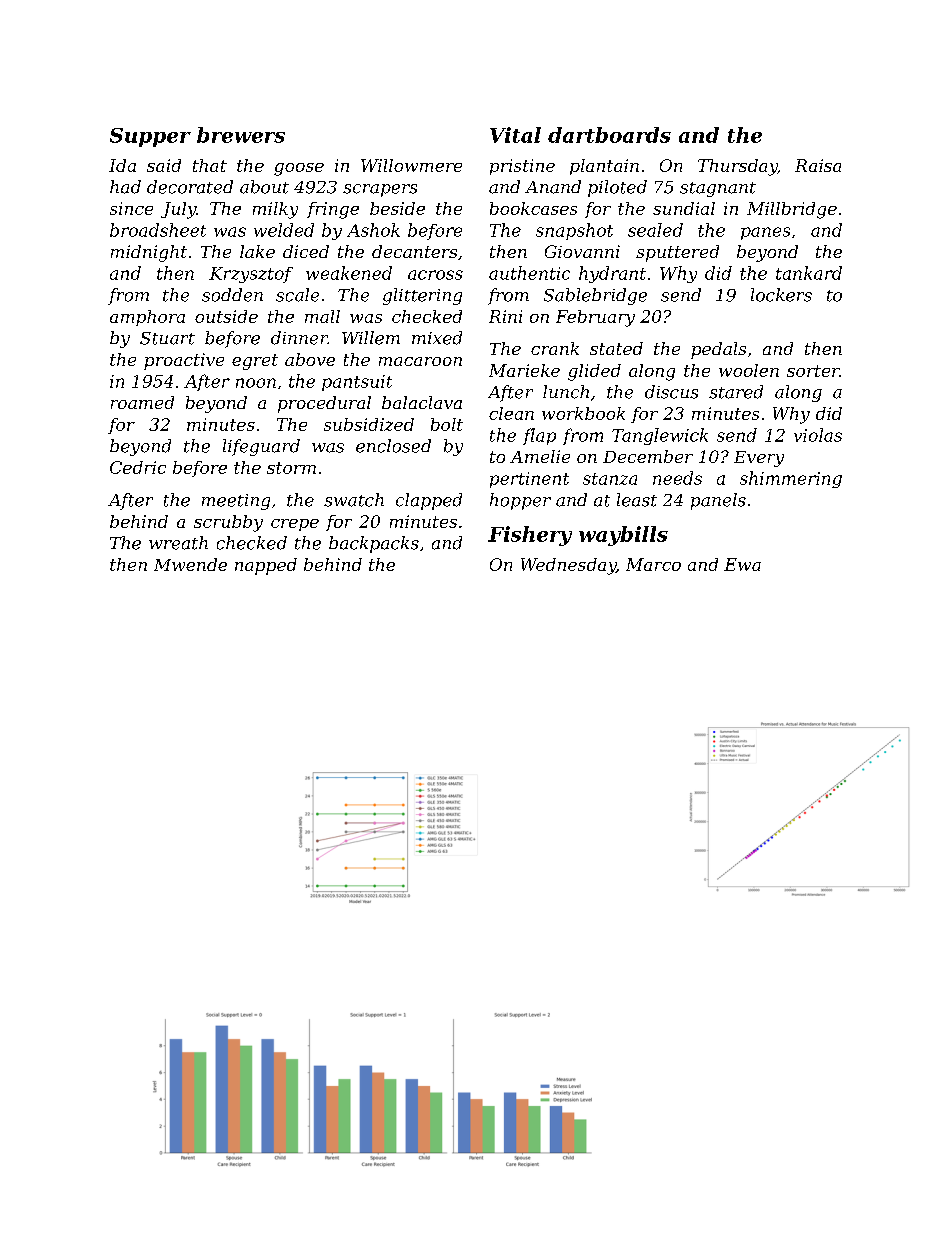 This image has height=1233, width=952. I want to click on flap, so click(539, 436).
